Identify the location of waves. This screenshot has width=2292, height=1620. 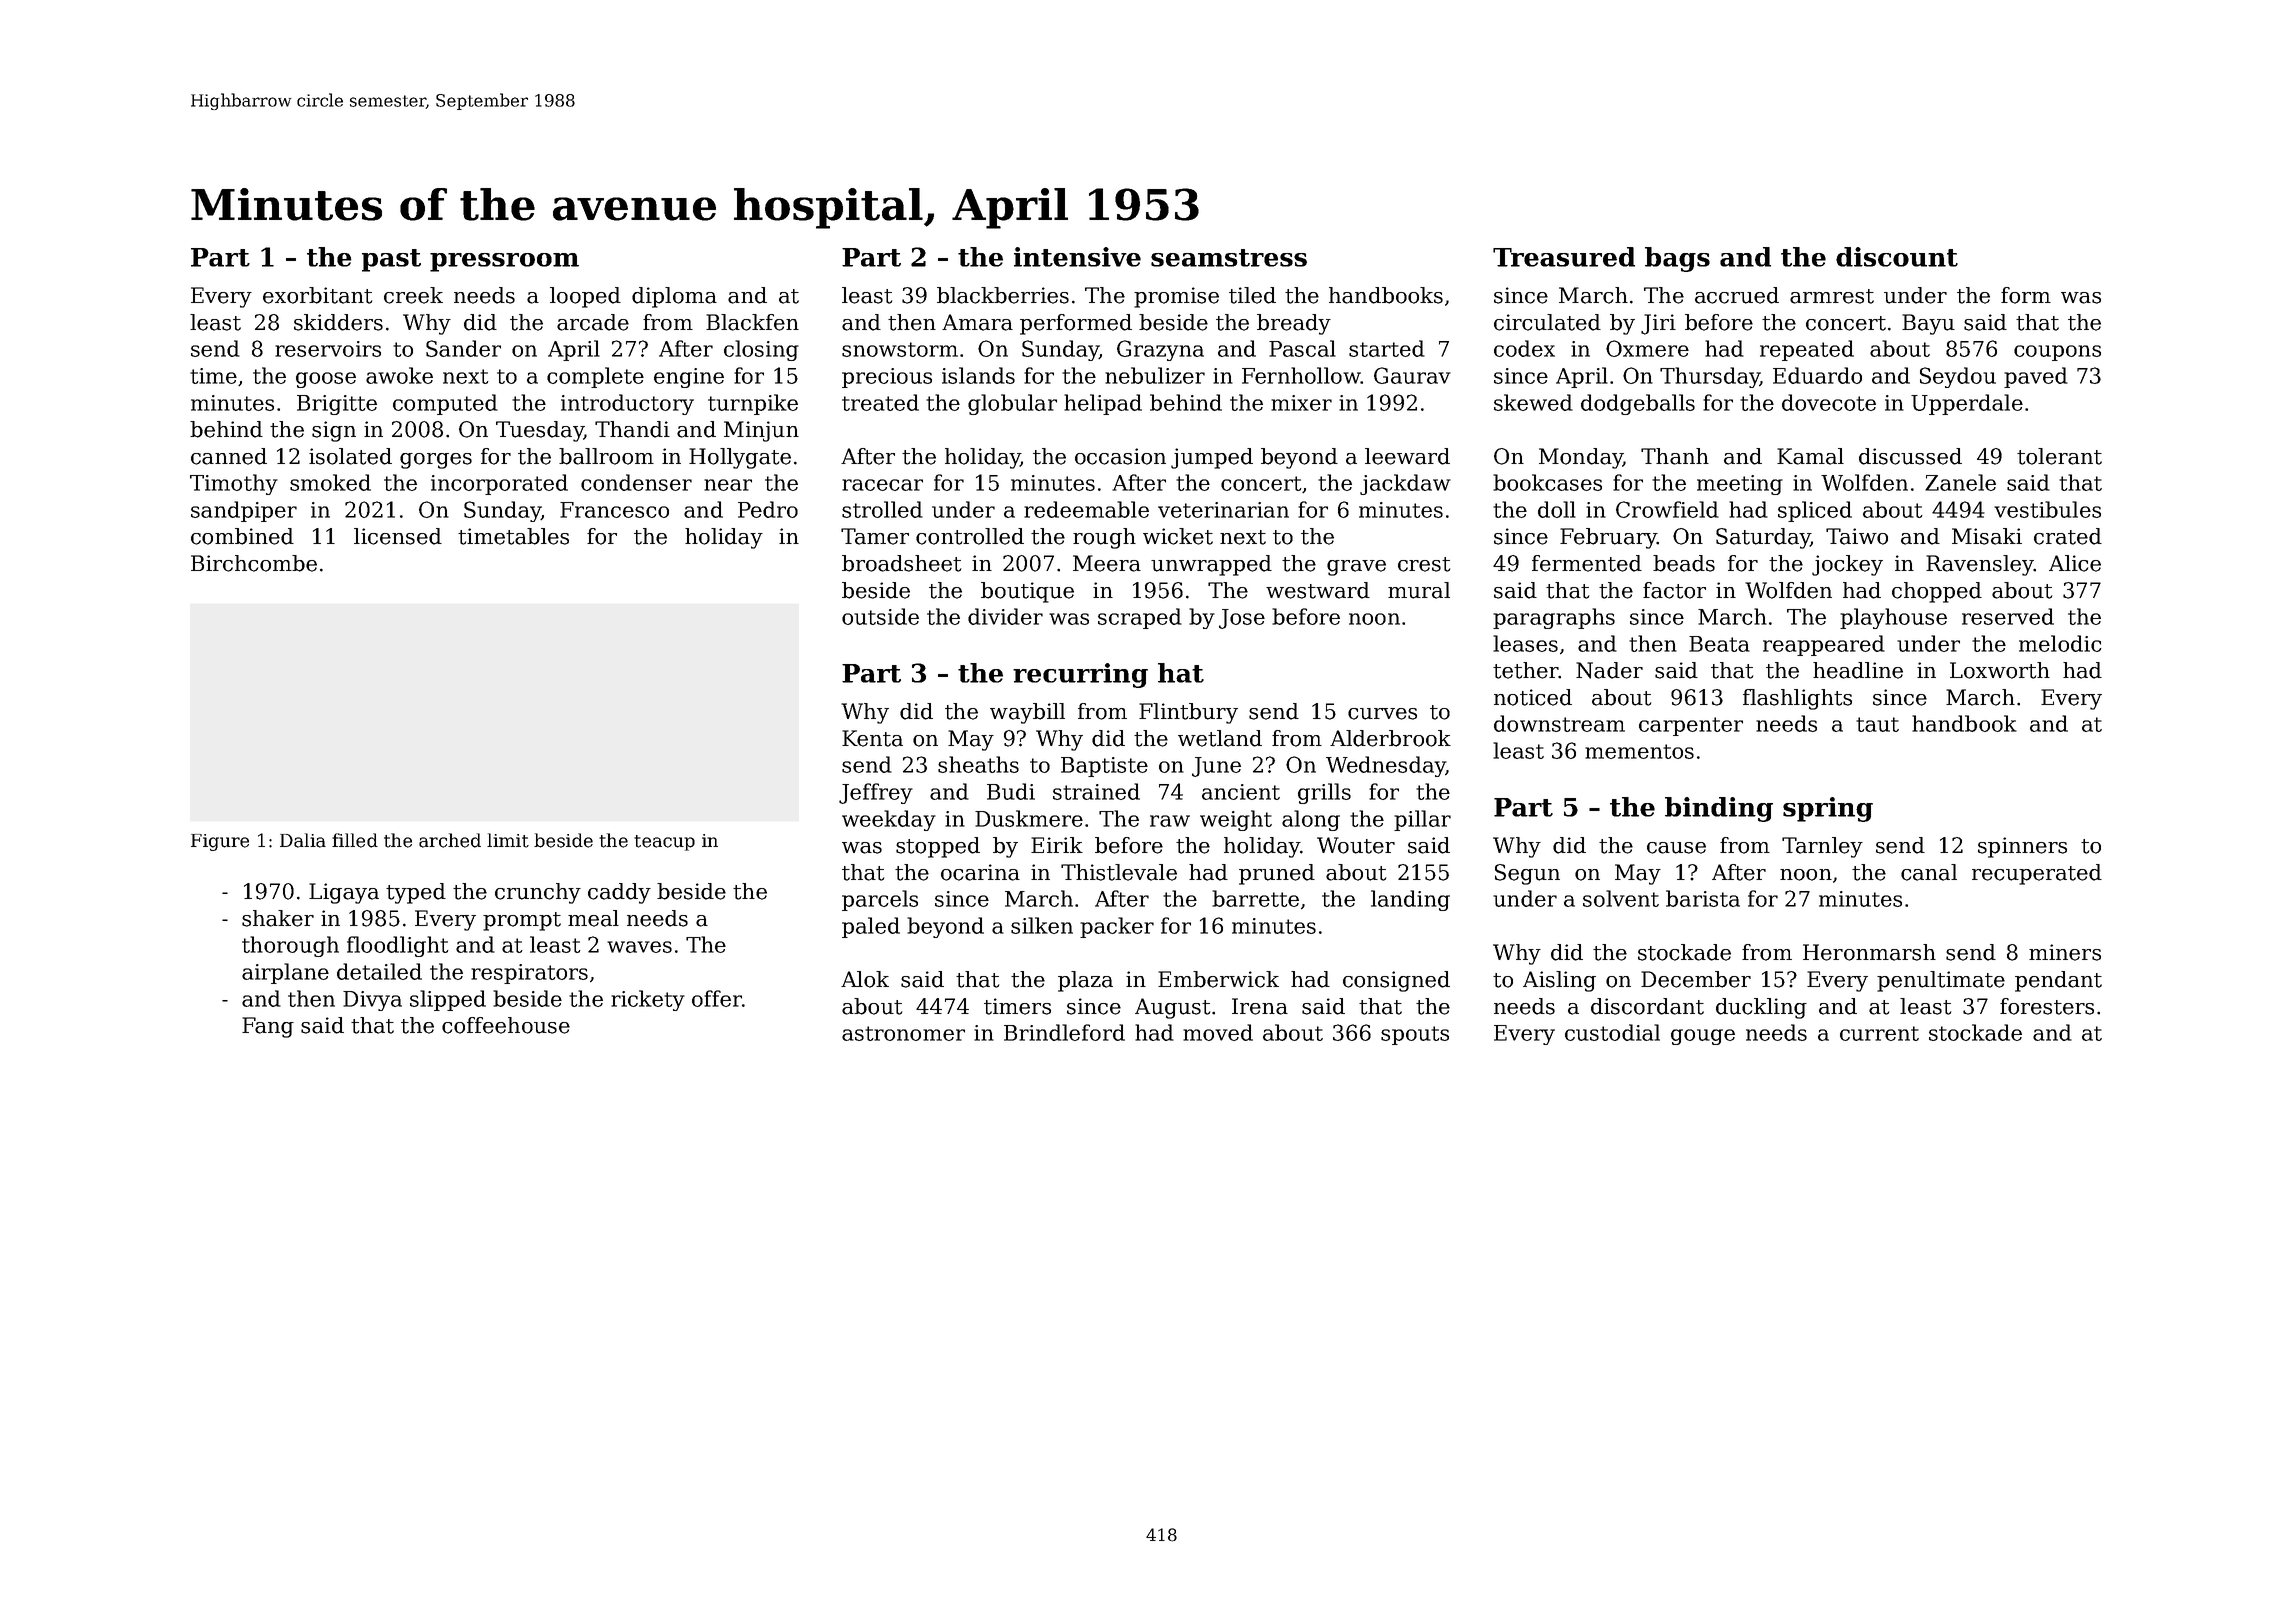
(639, 947).
